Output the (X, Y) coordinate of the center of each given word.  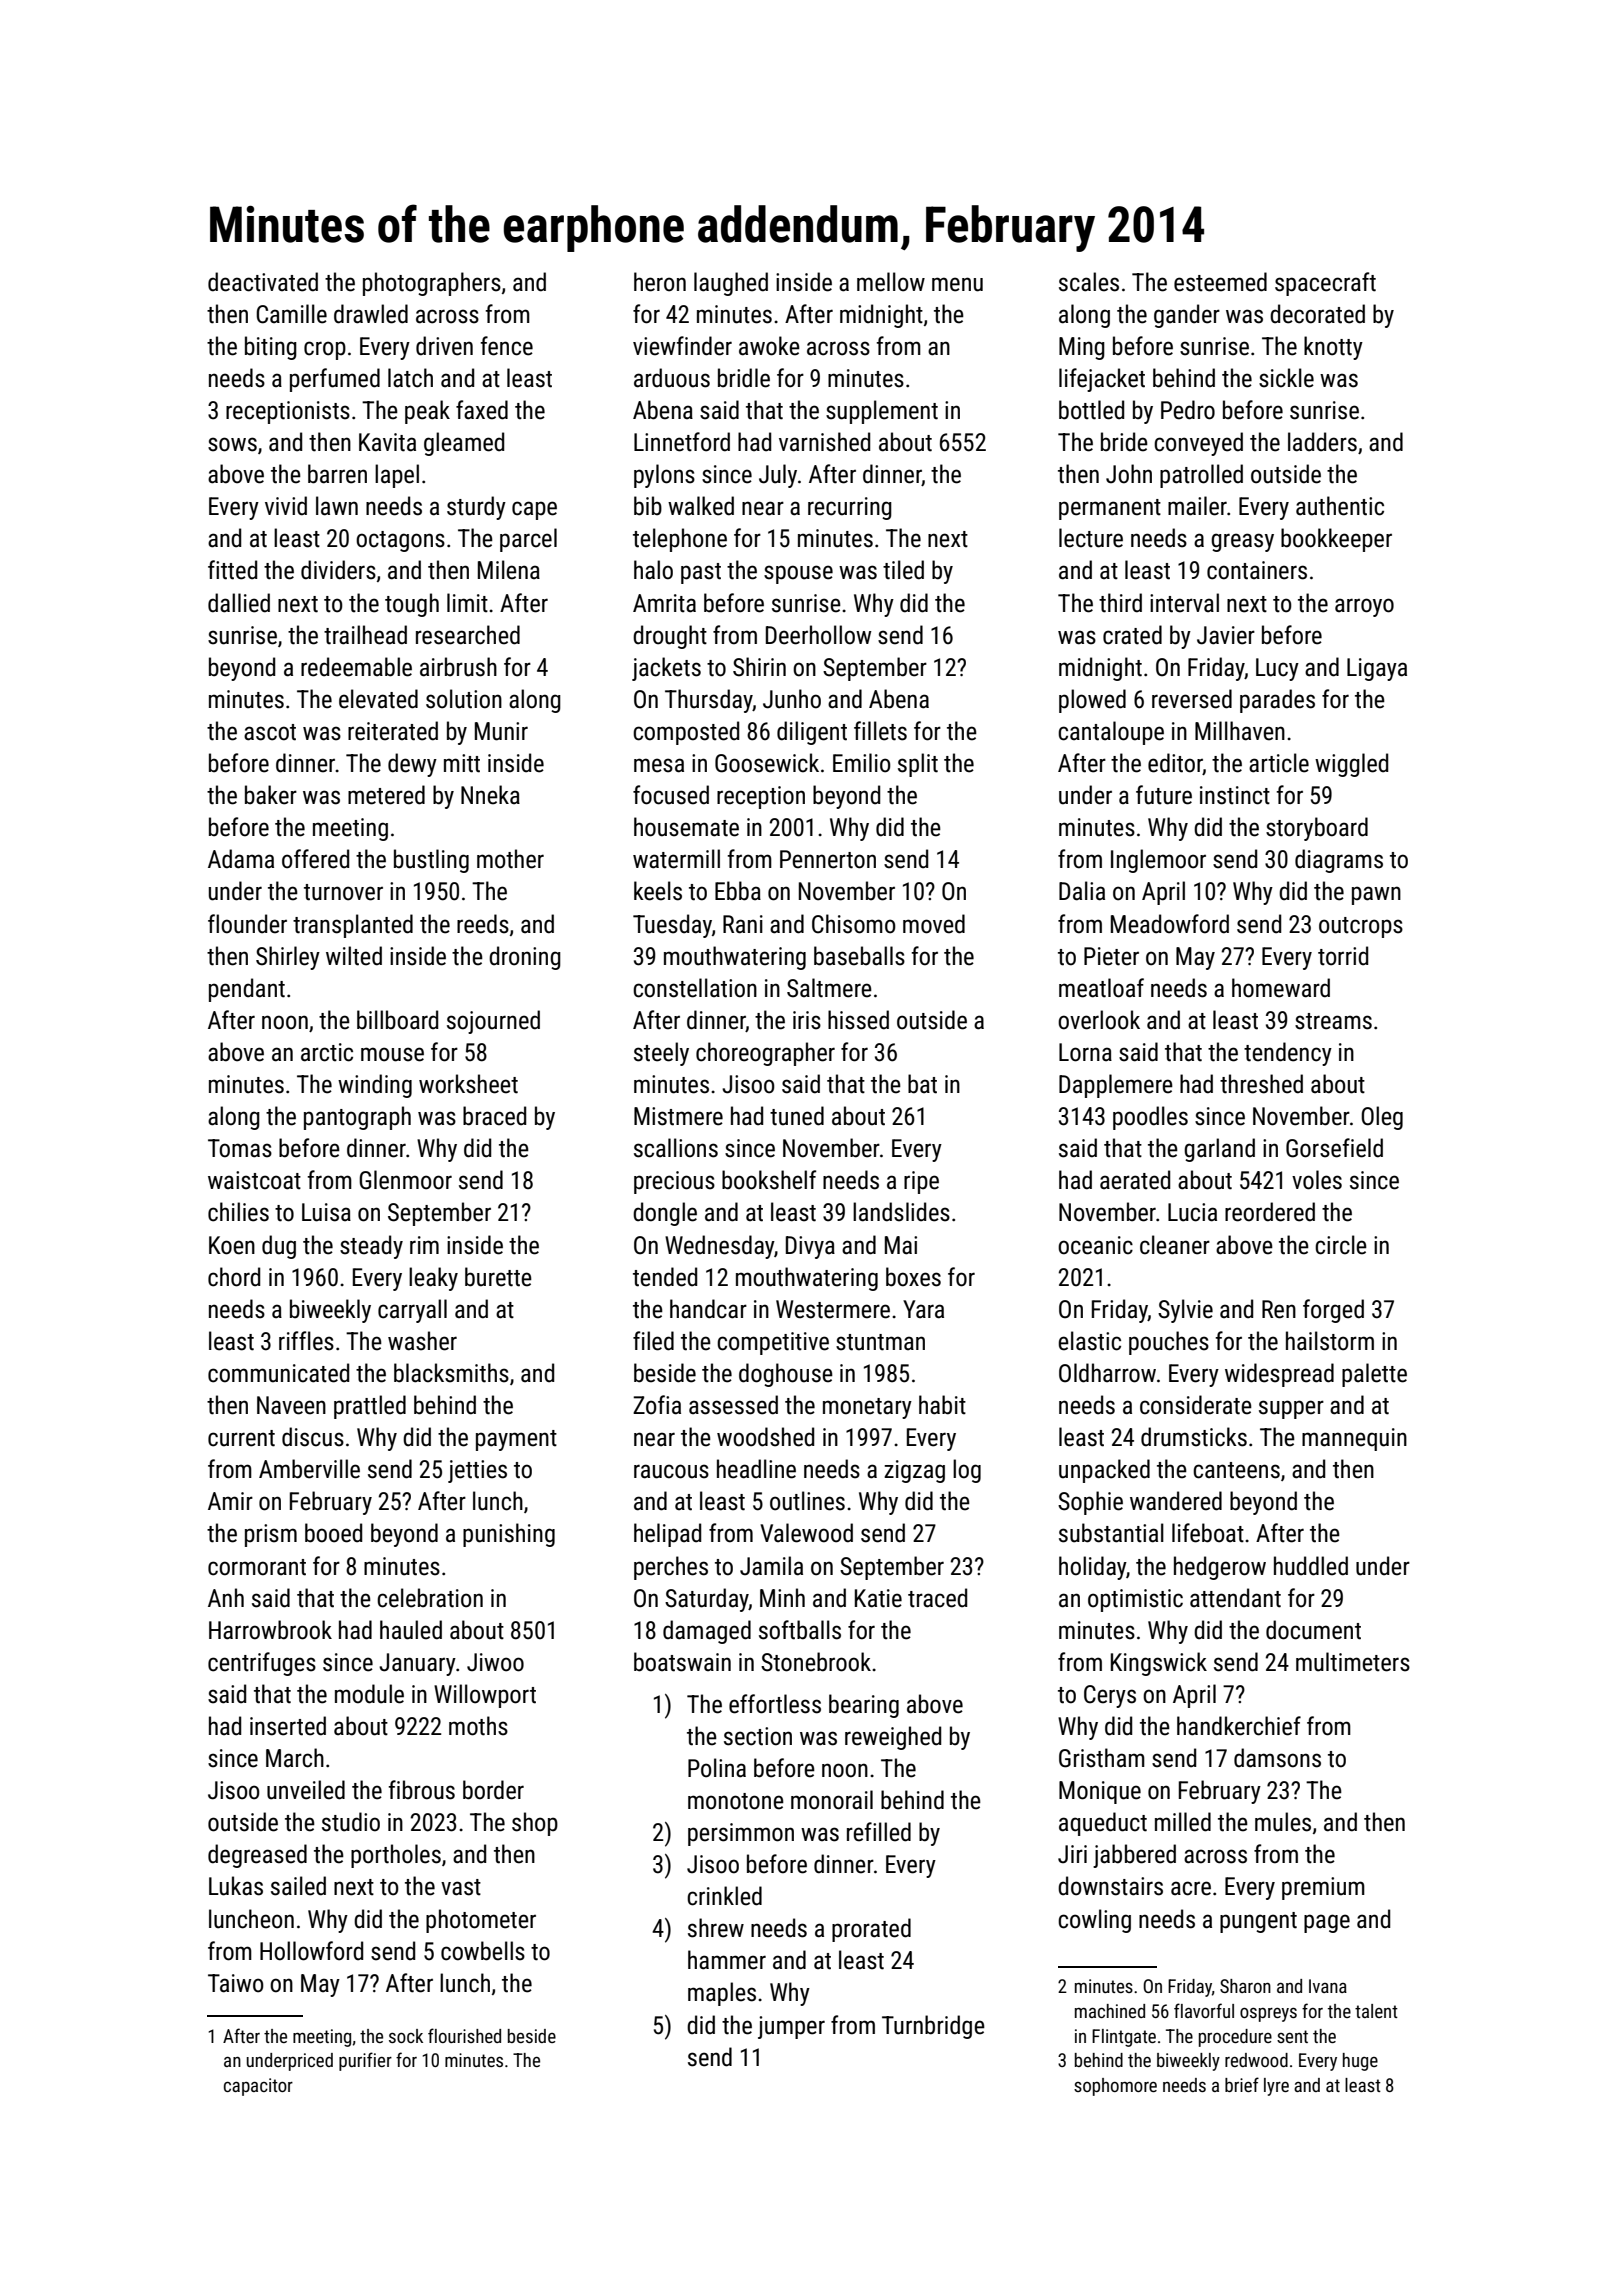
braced (494, 1116)
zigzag (914, 1471)
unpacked (1104, 1471)
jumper (791, 2027)
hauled (411, 1630)
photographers (432, 284)
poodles (1150, 1118)
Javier (1226, 635)
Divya (810, 1247)
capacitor (258, 2087)
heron (660, 282)
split (918, 765)
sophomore (1115, 2087)
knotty (1333, 348)
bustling (431, 861)
